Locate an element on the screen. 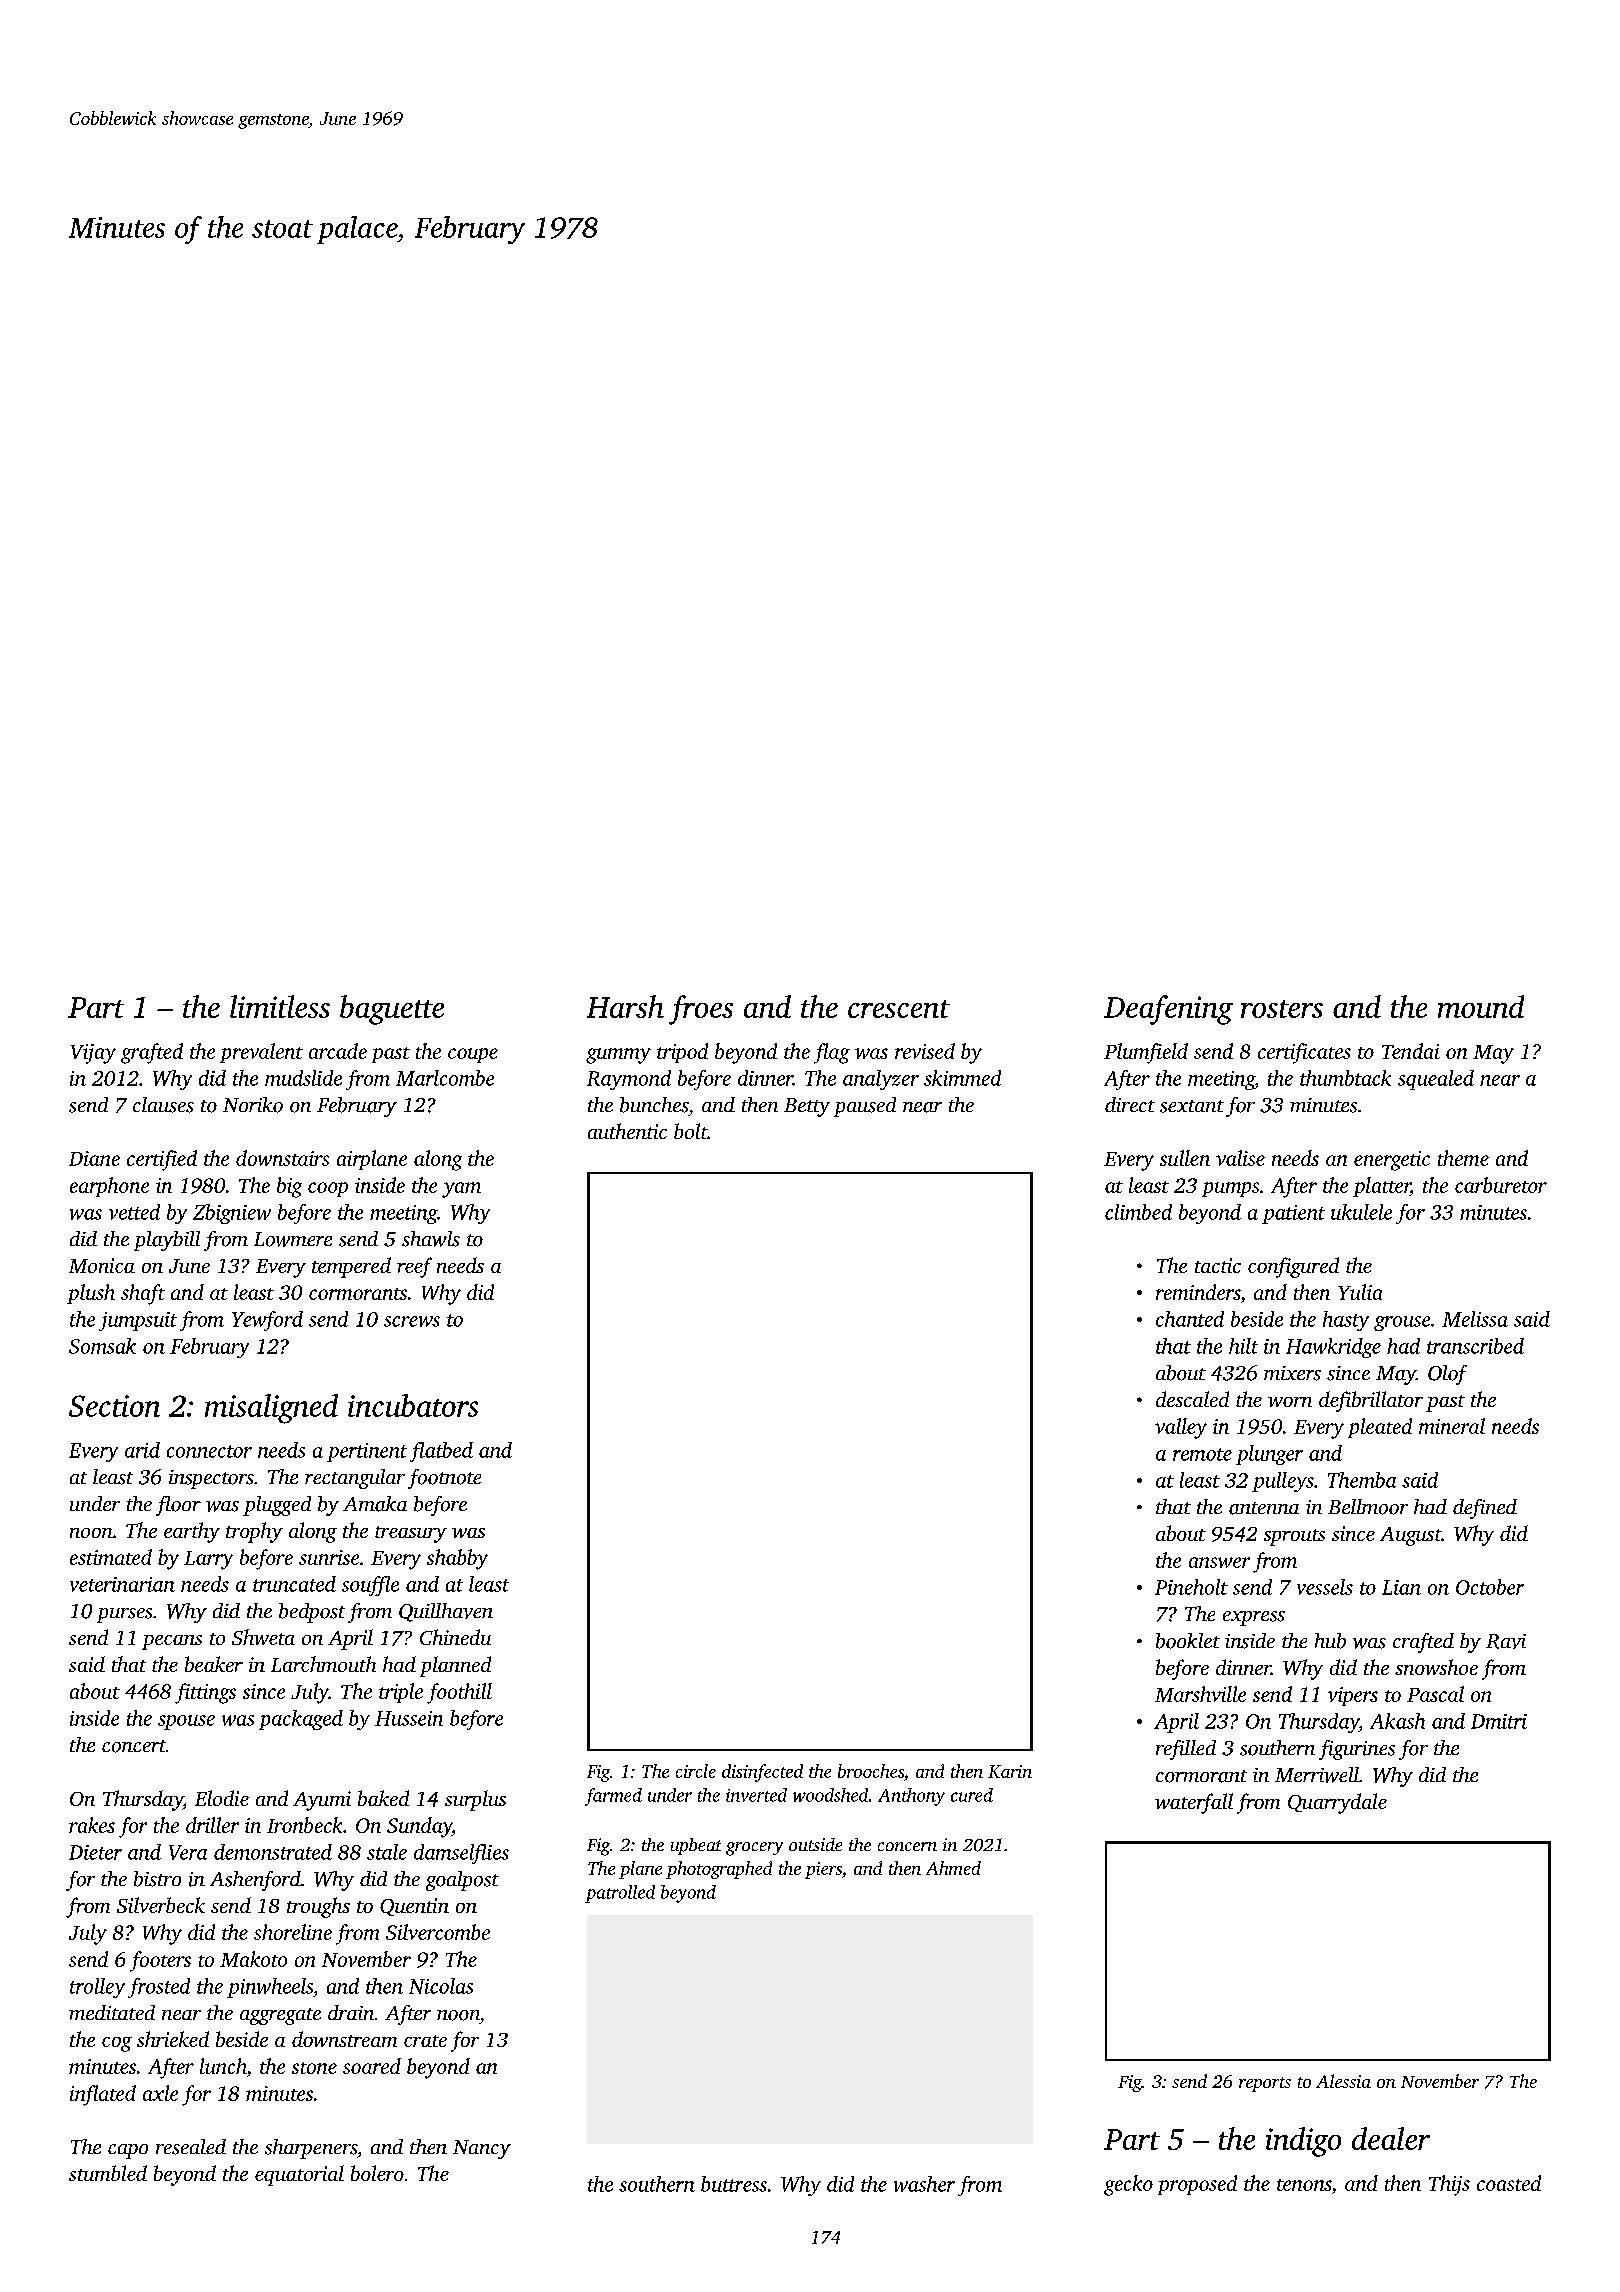 The image size is (1620, 2292). concern is located at coordinates (907, 1846).
